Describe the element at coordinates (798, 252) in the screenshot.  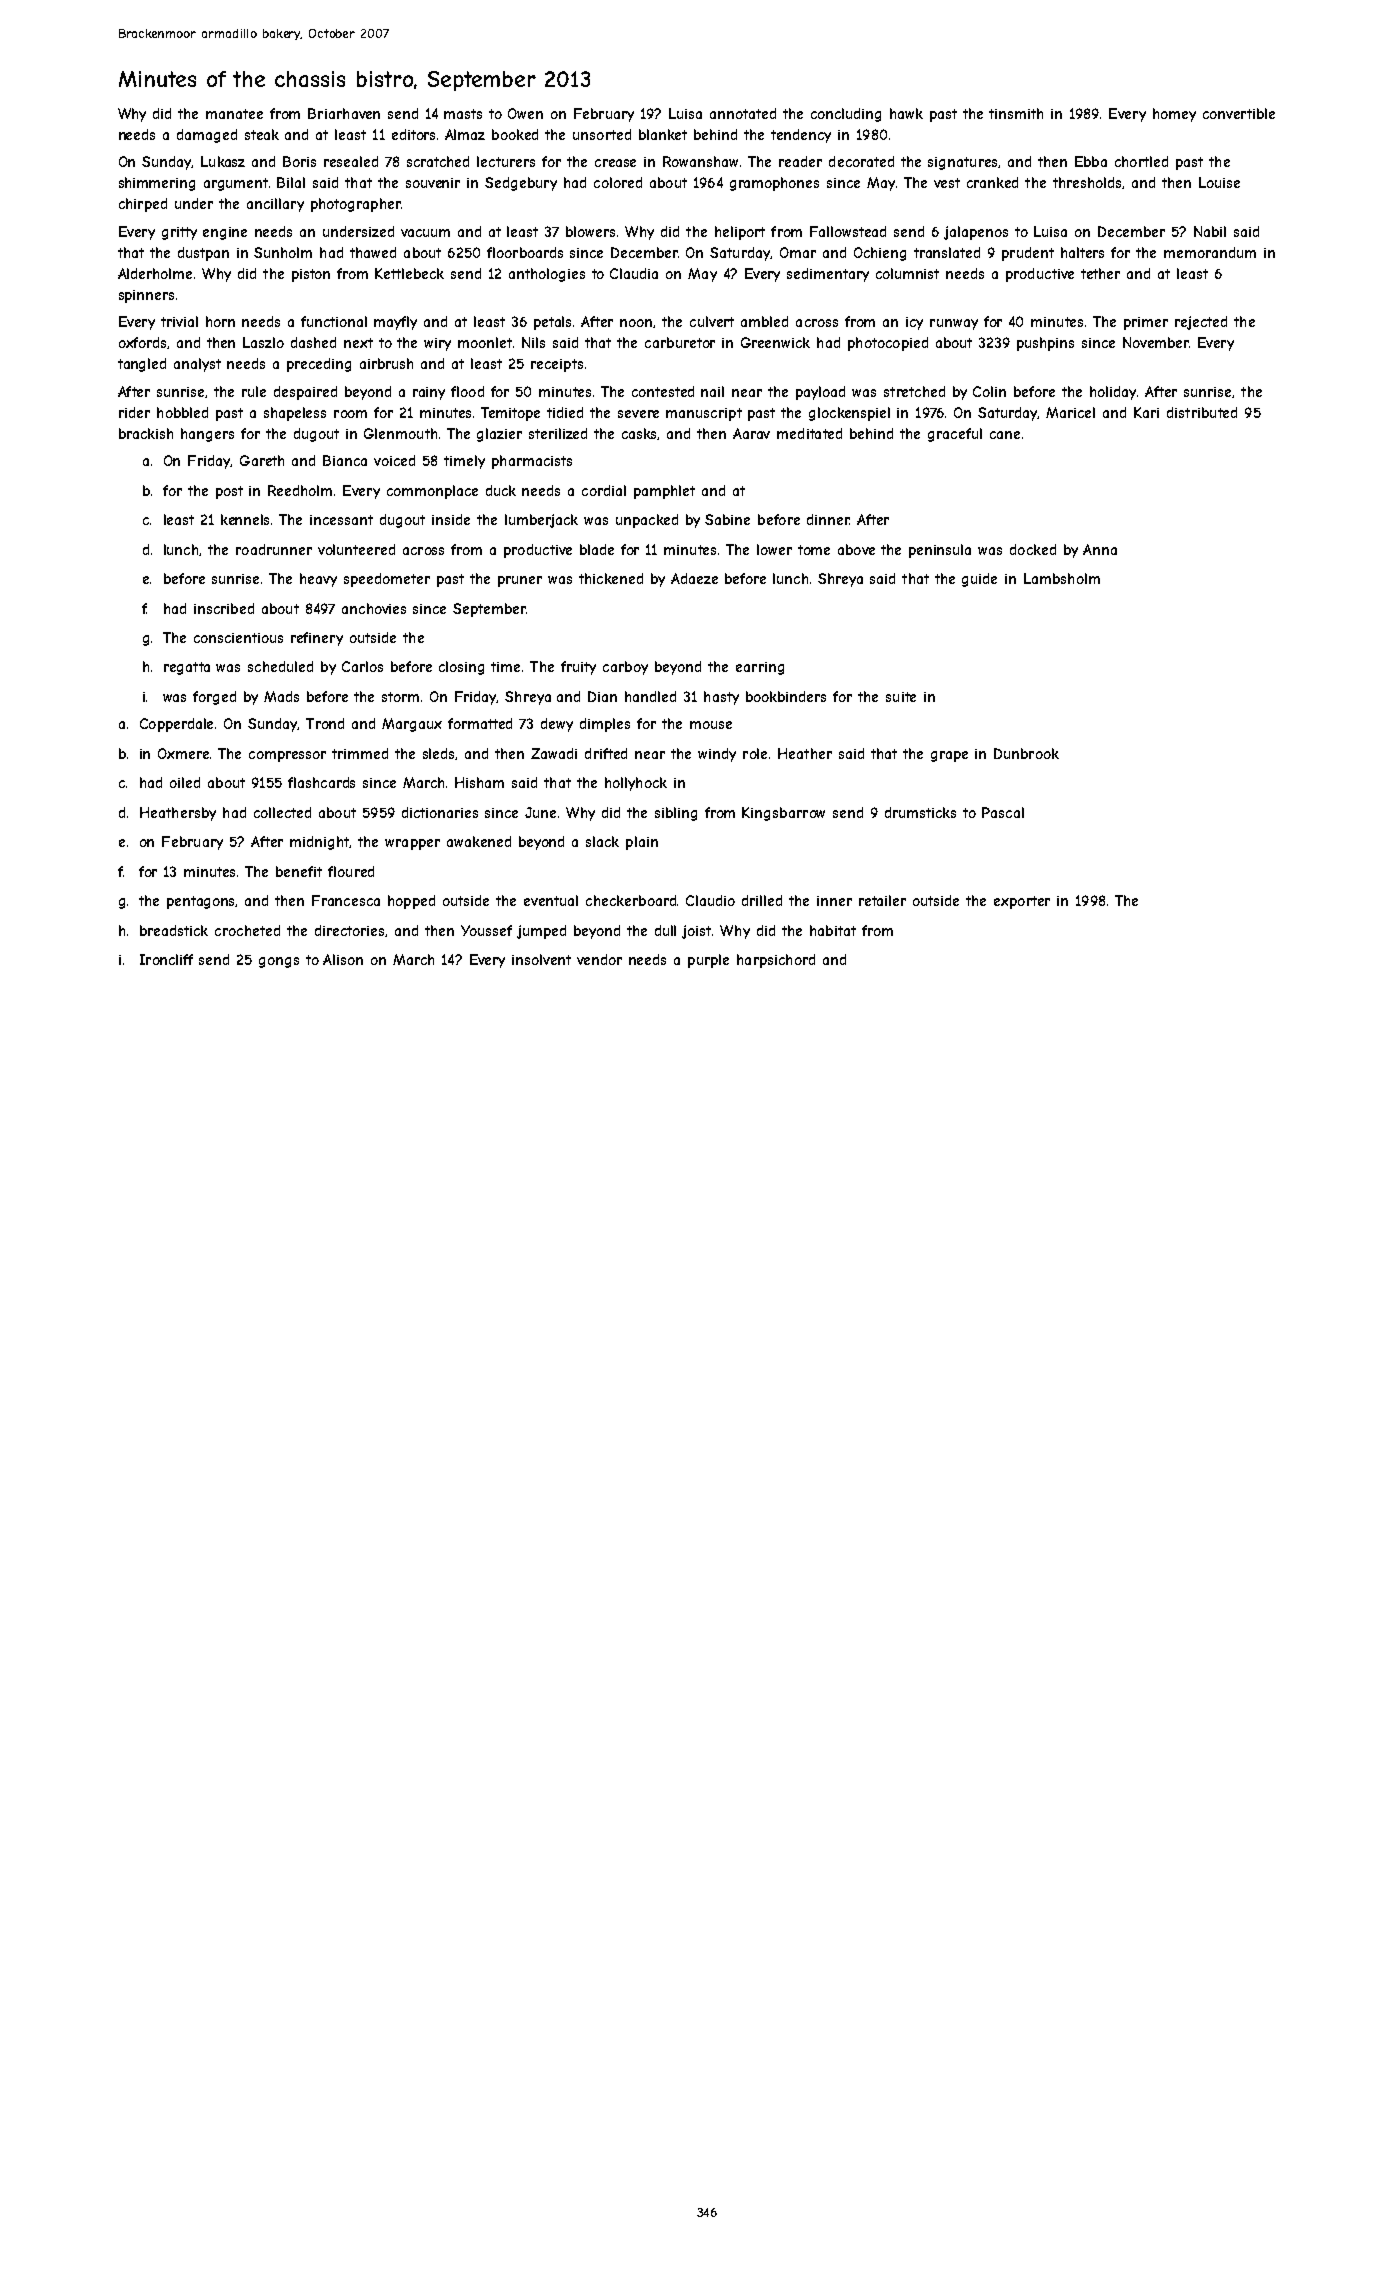
I see `Omar` at that location.
